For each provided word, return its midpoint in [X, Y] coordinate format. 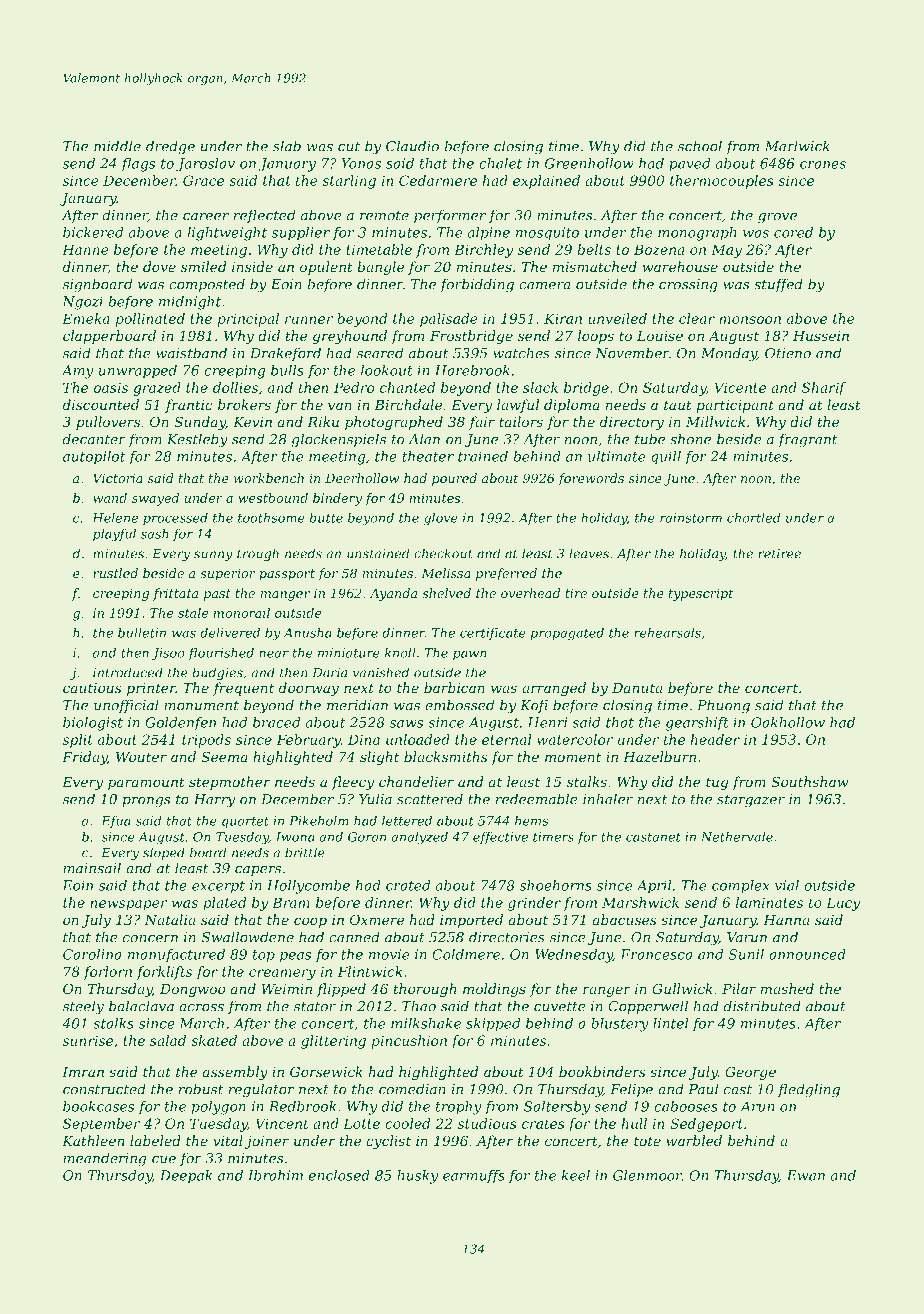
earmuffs [474, 1177]
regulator [261, 1090]
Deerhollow [362, 478]
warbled [694, 1140]
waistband [191, 353]
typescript [701, 595]
